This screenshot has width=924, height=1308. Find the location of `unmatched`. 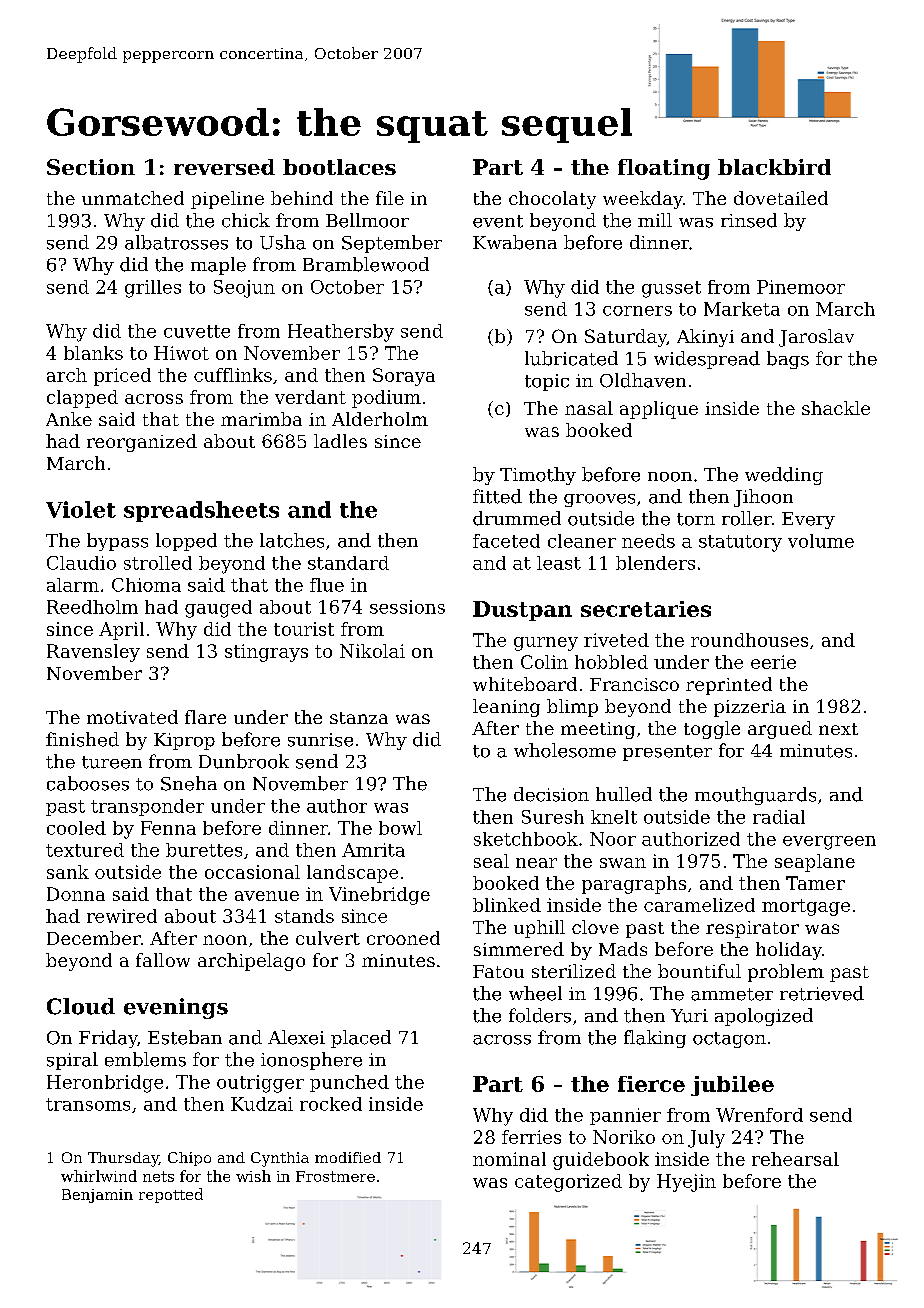

unmatched is located at coordinates (133, 198).
